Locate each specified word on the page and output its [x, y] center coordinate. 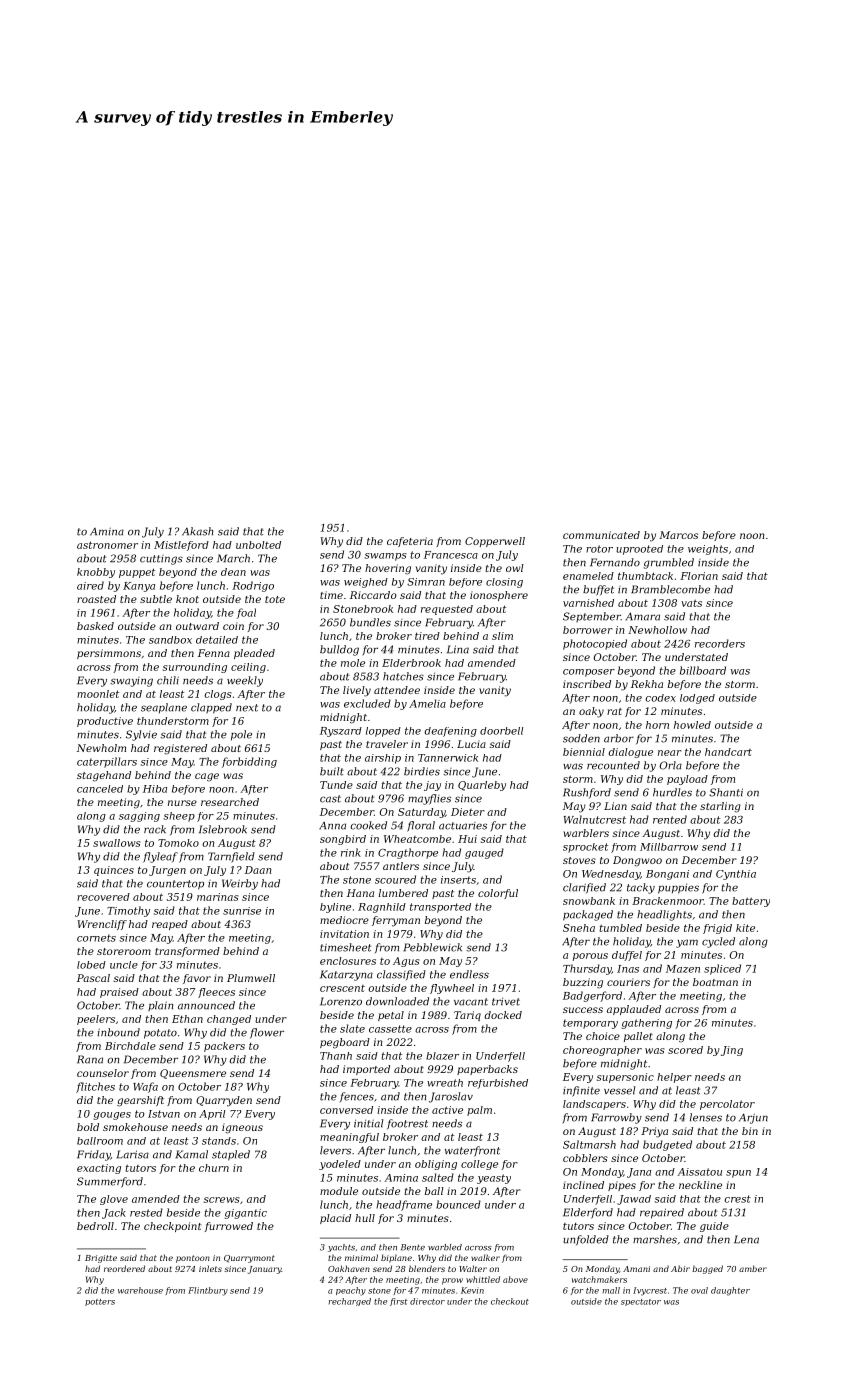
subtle [156, 599]
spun [738, 1174]
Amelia [427, 703]
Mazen [683, 969]
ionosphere [499, 596]
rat [614, 711]
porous [590, 957]
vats [691, 603]
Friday [93, 1155]
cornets [96, 938]
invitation [344, 934]
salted [438, 1177]
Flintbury [208, 1291]
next [247, 708]
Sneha [579, 928]
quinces [114, 871]
